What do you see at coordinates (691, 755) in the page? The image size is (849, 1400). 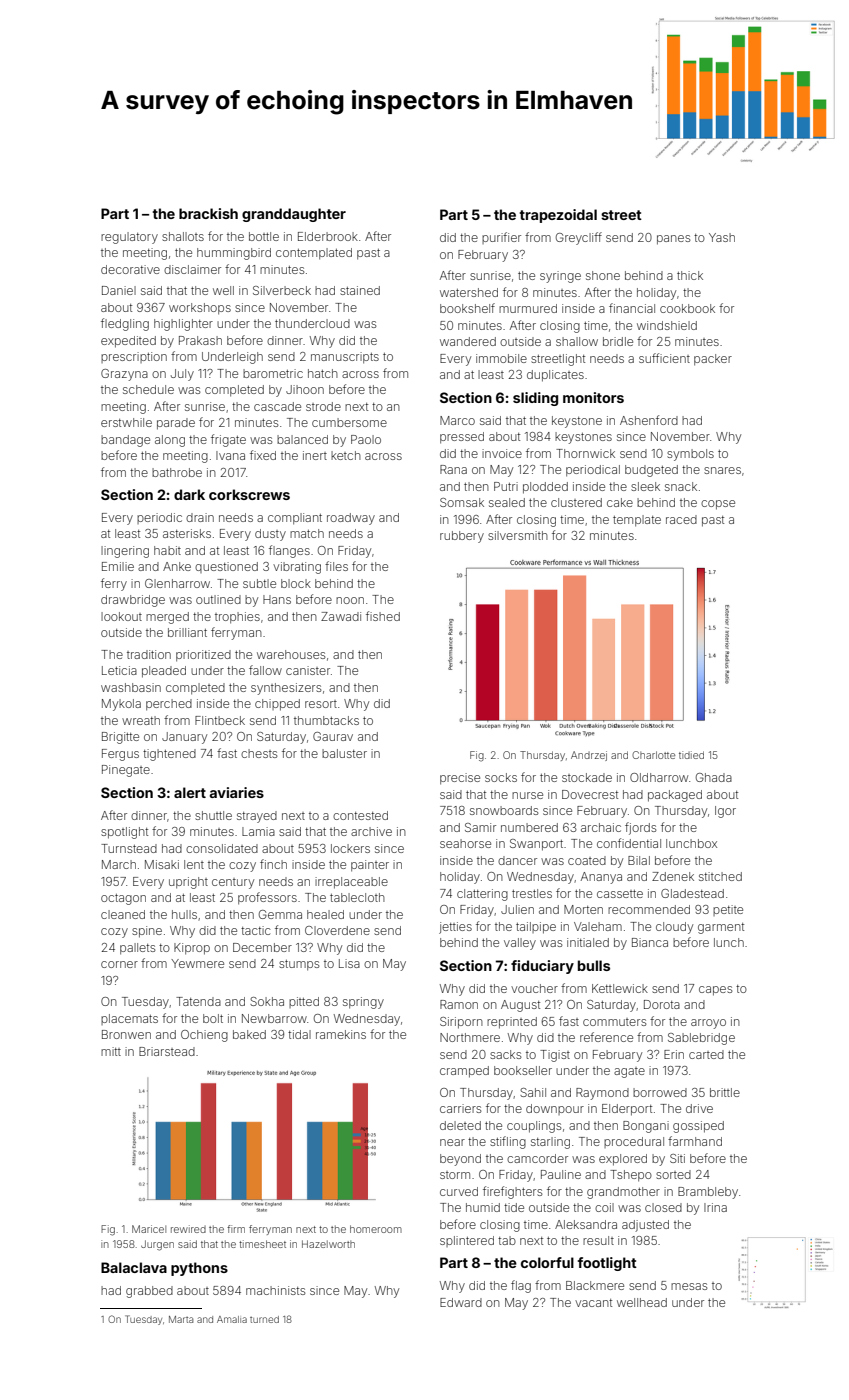 I see `tidied` at bounding box center [691, 755].
